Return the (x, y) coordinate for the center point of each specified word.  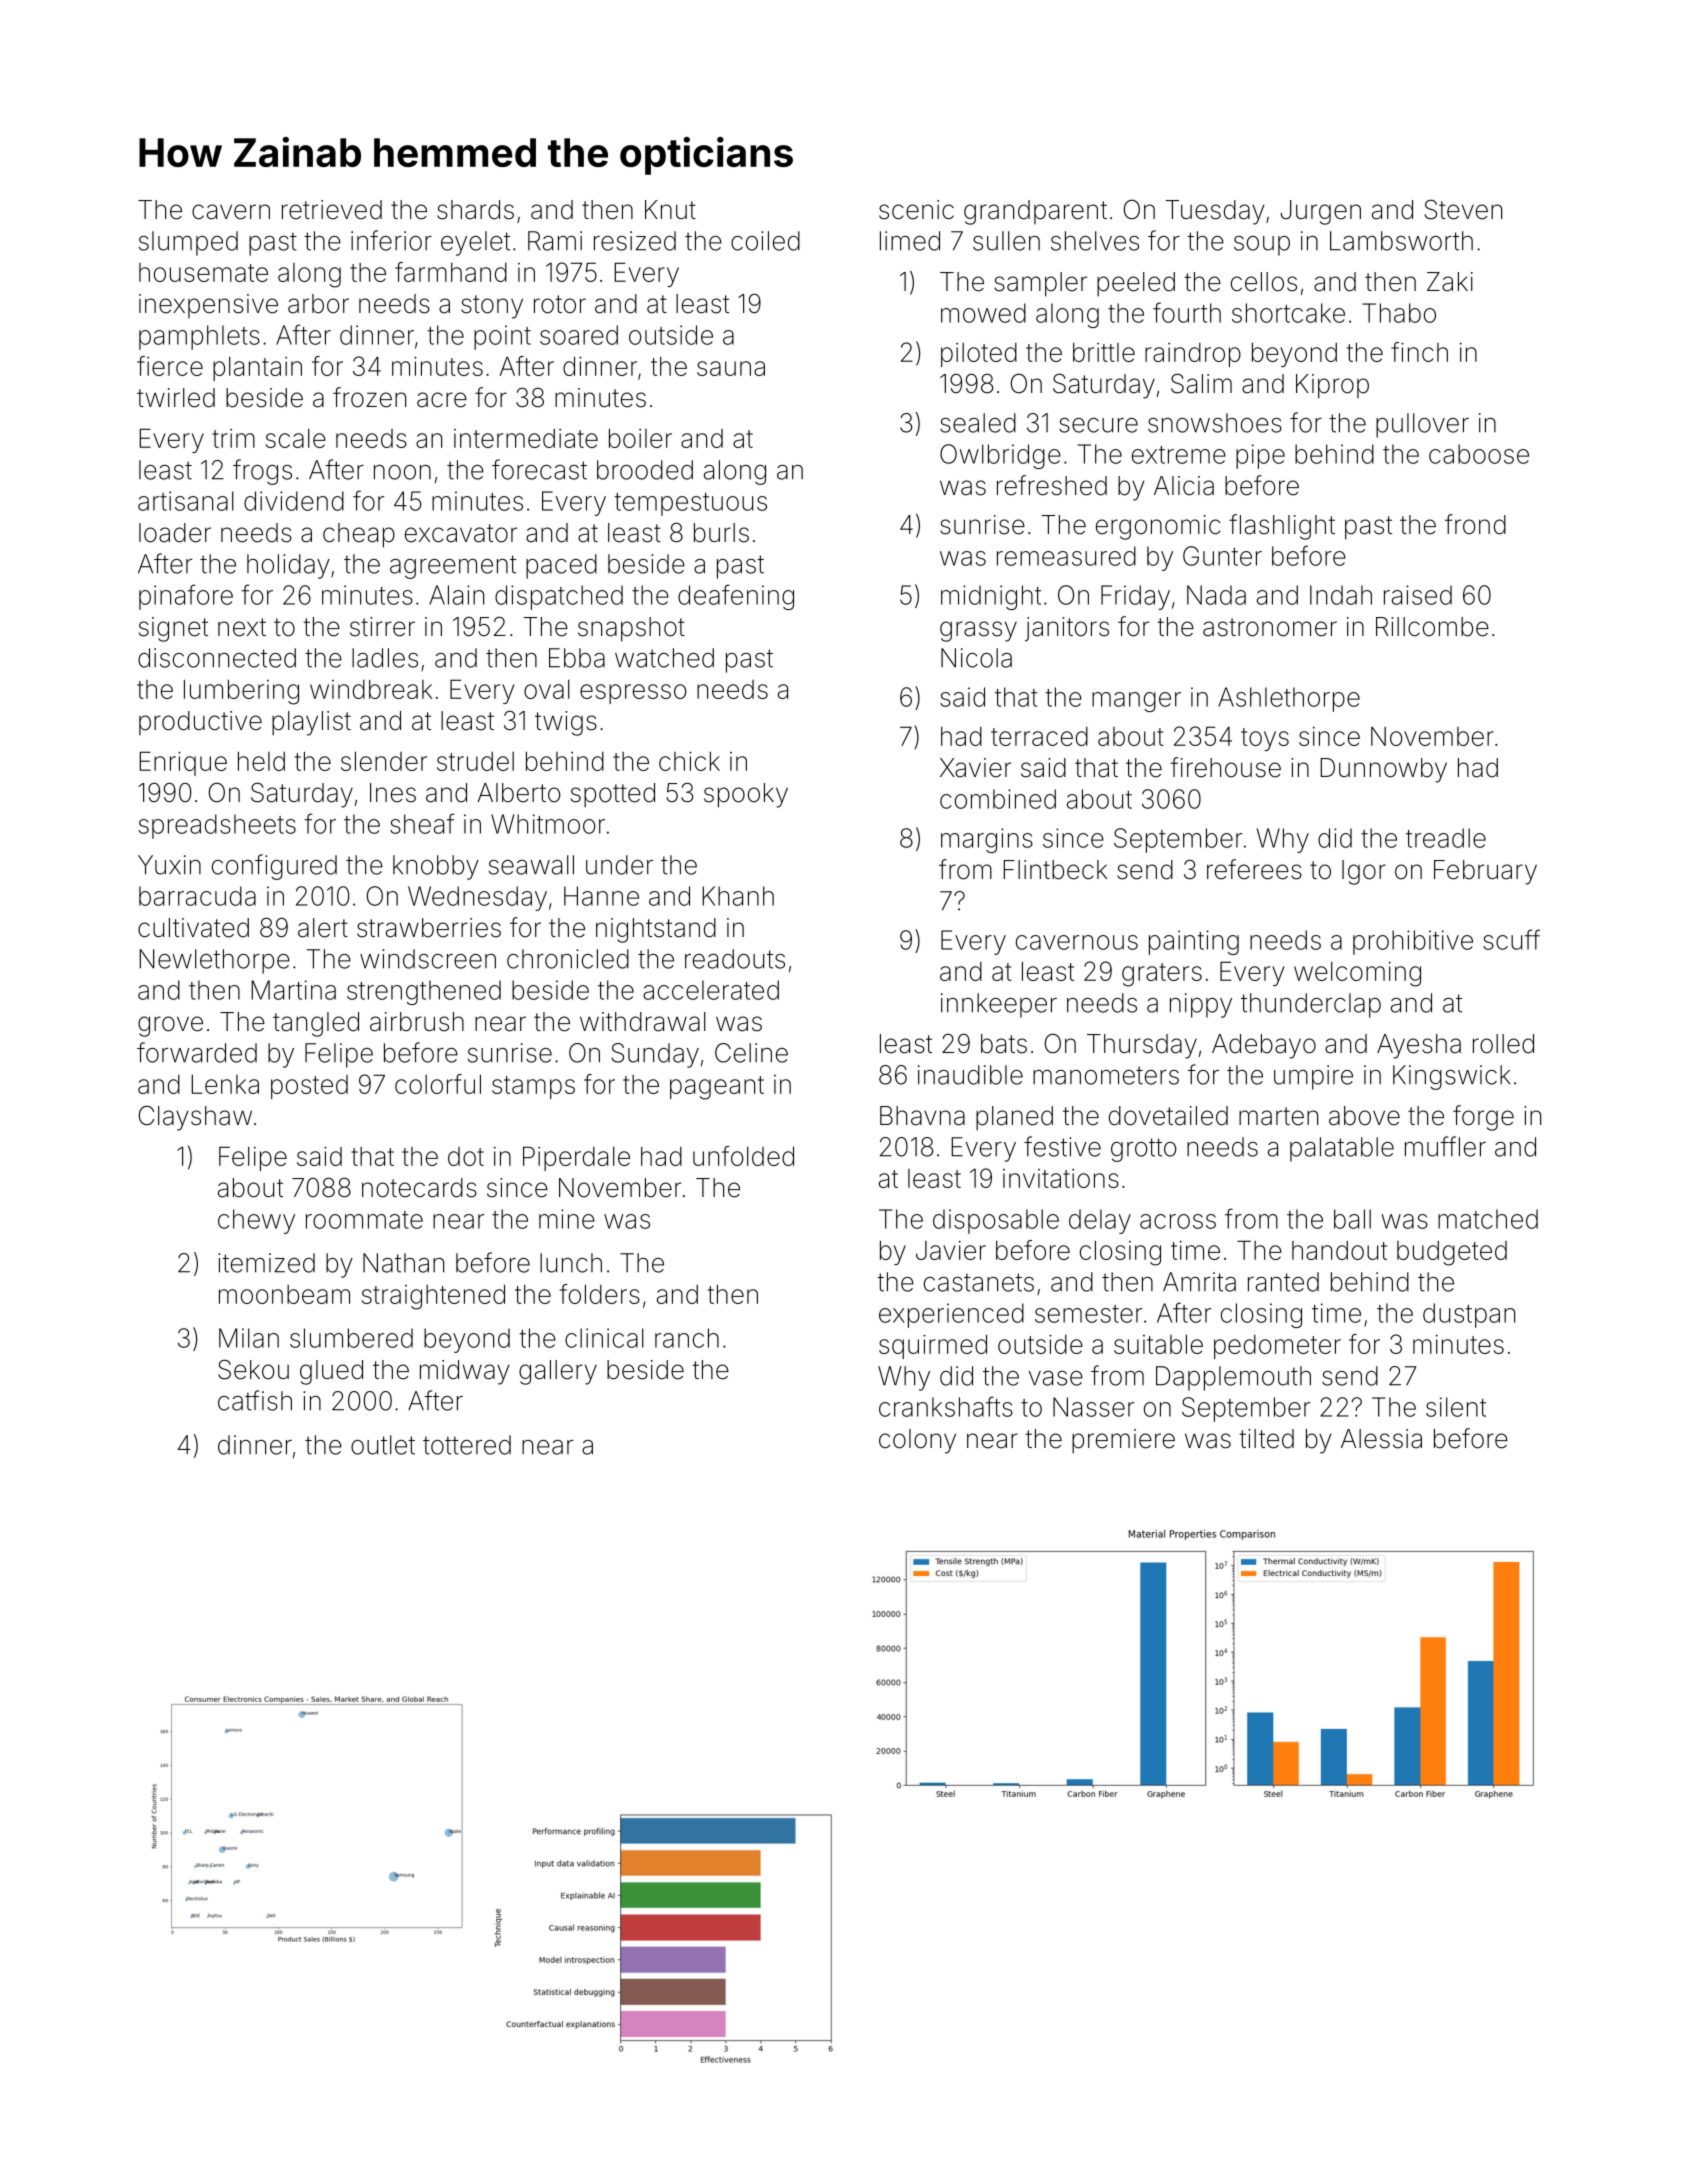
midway (465, 1372)
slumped (188, 243)
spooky (746, 795)
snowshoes (1215, 423)
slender (384, 761)
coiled (765, 241)
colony (917, 1441)
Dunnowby (1383, 770)
